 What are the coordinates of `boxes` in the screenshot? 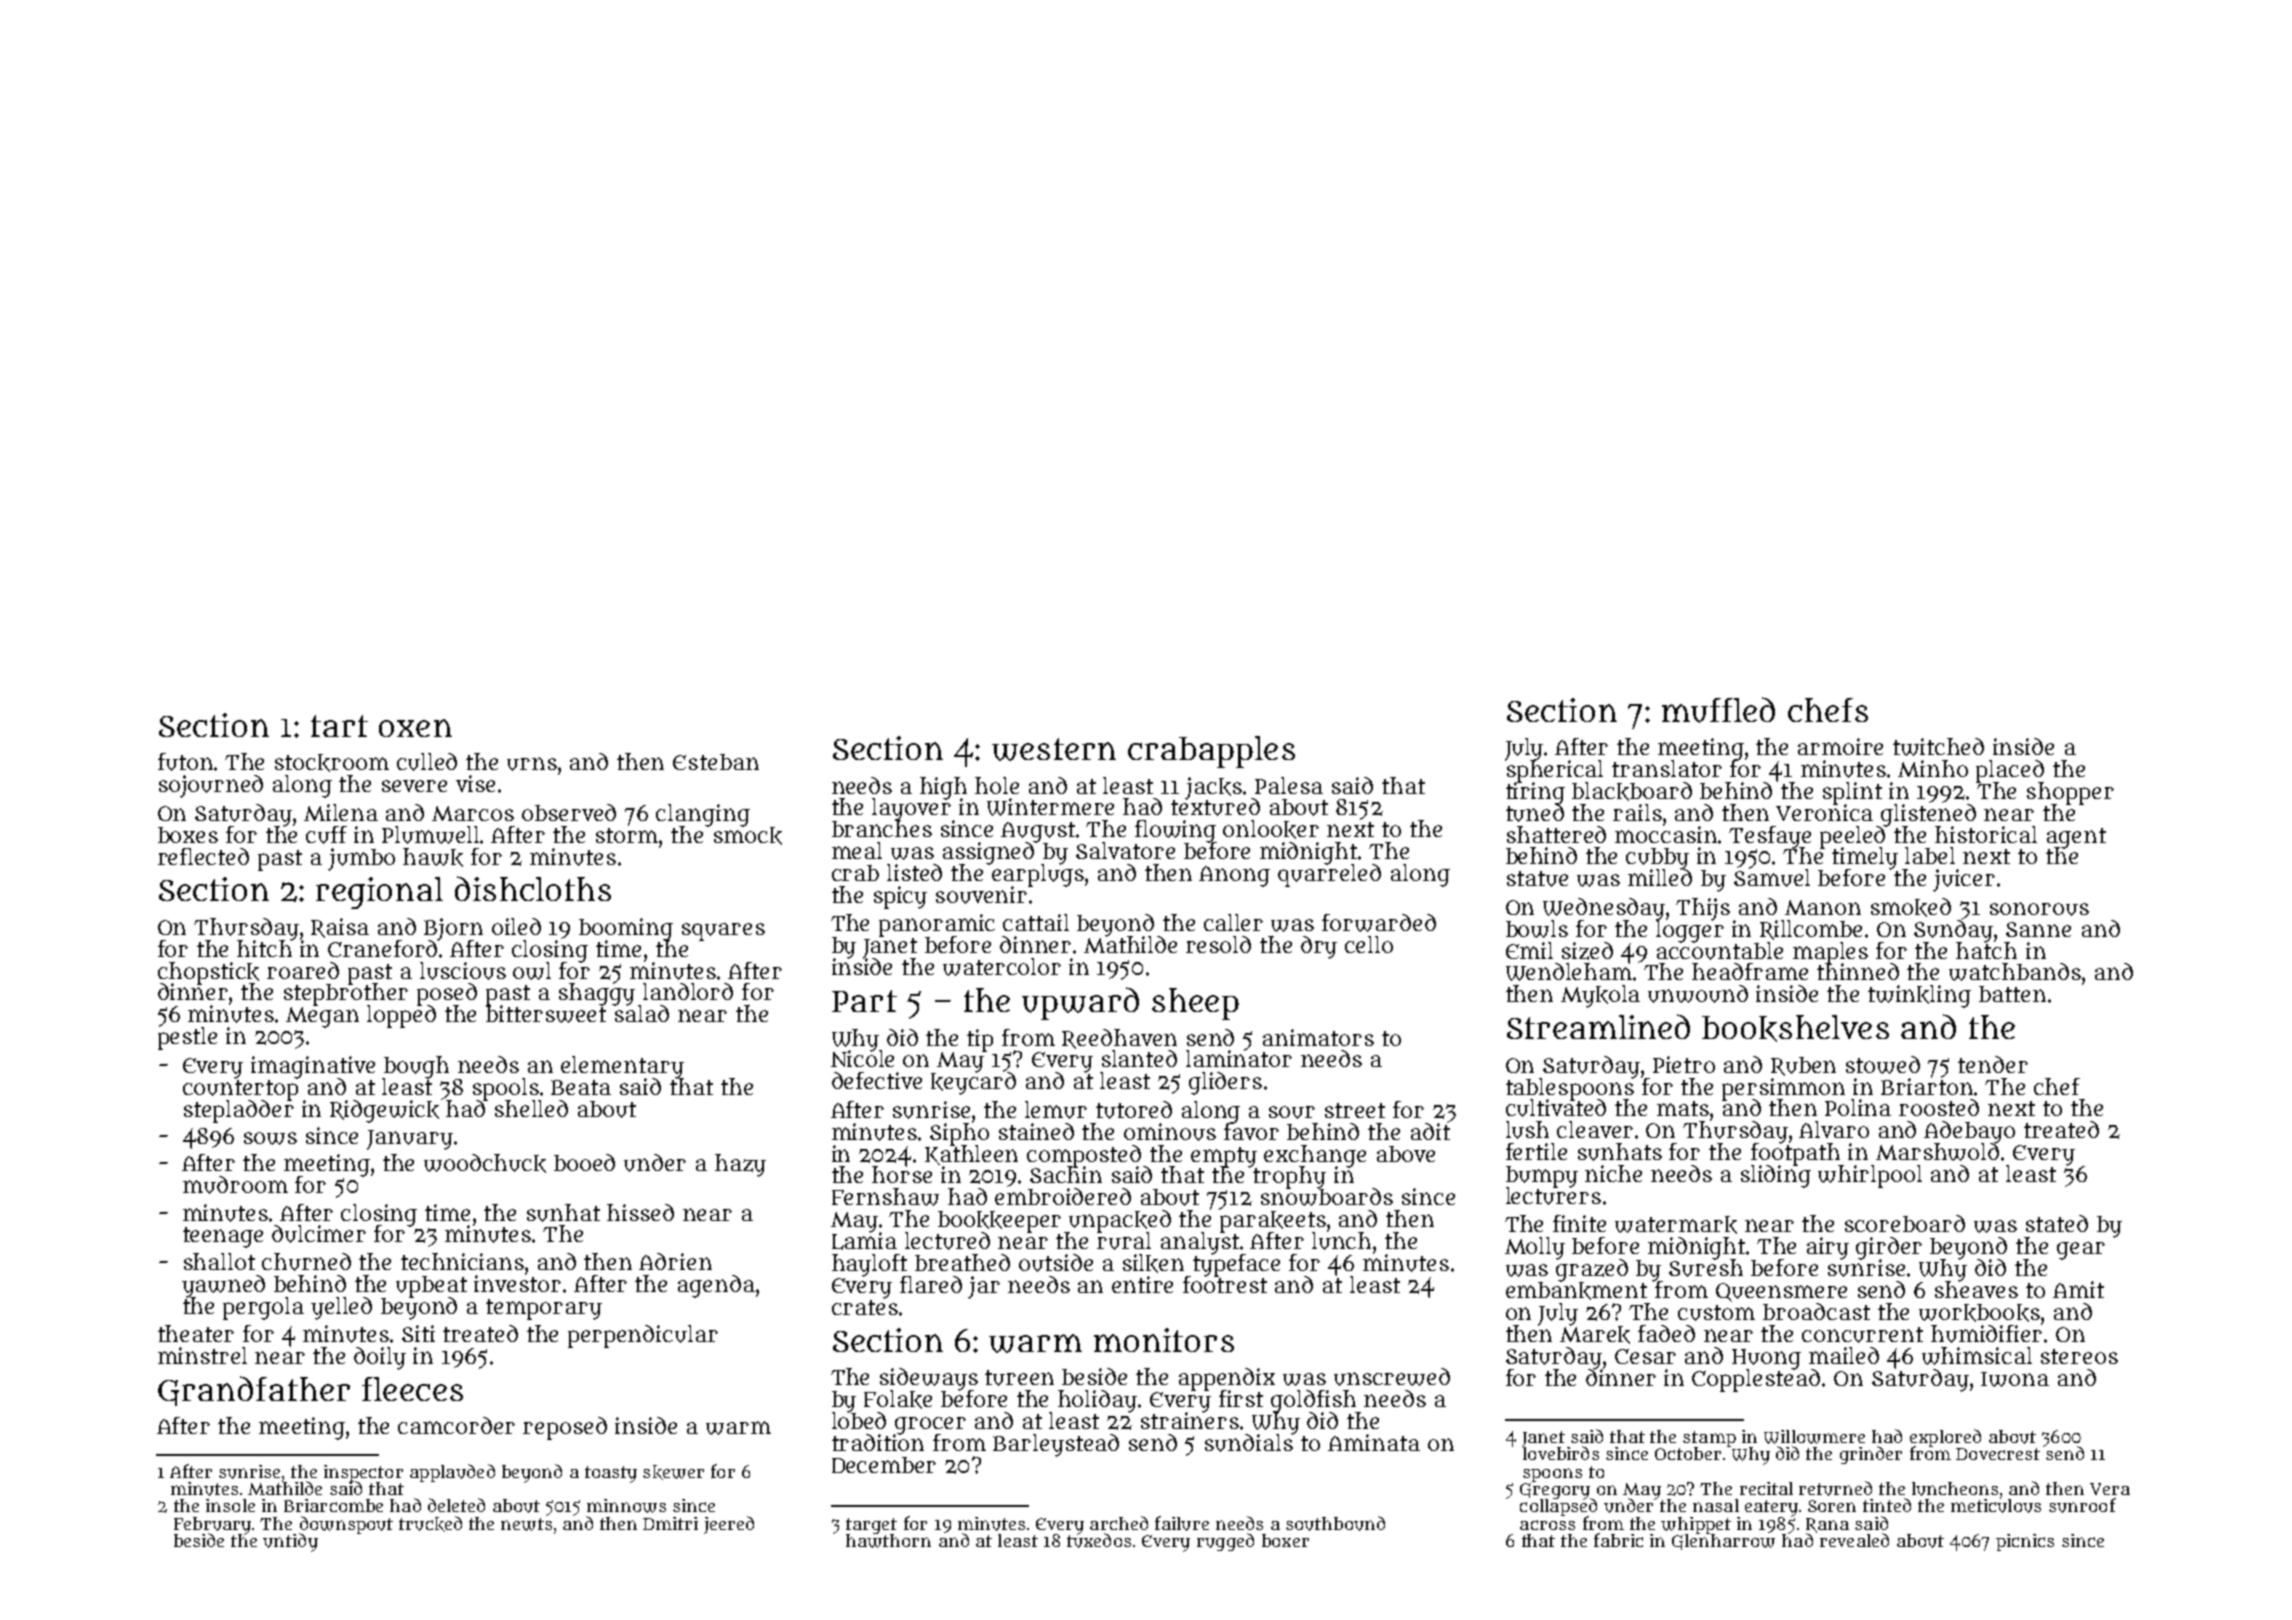 It's located at (188, 835).
